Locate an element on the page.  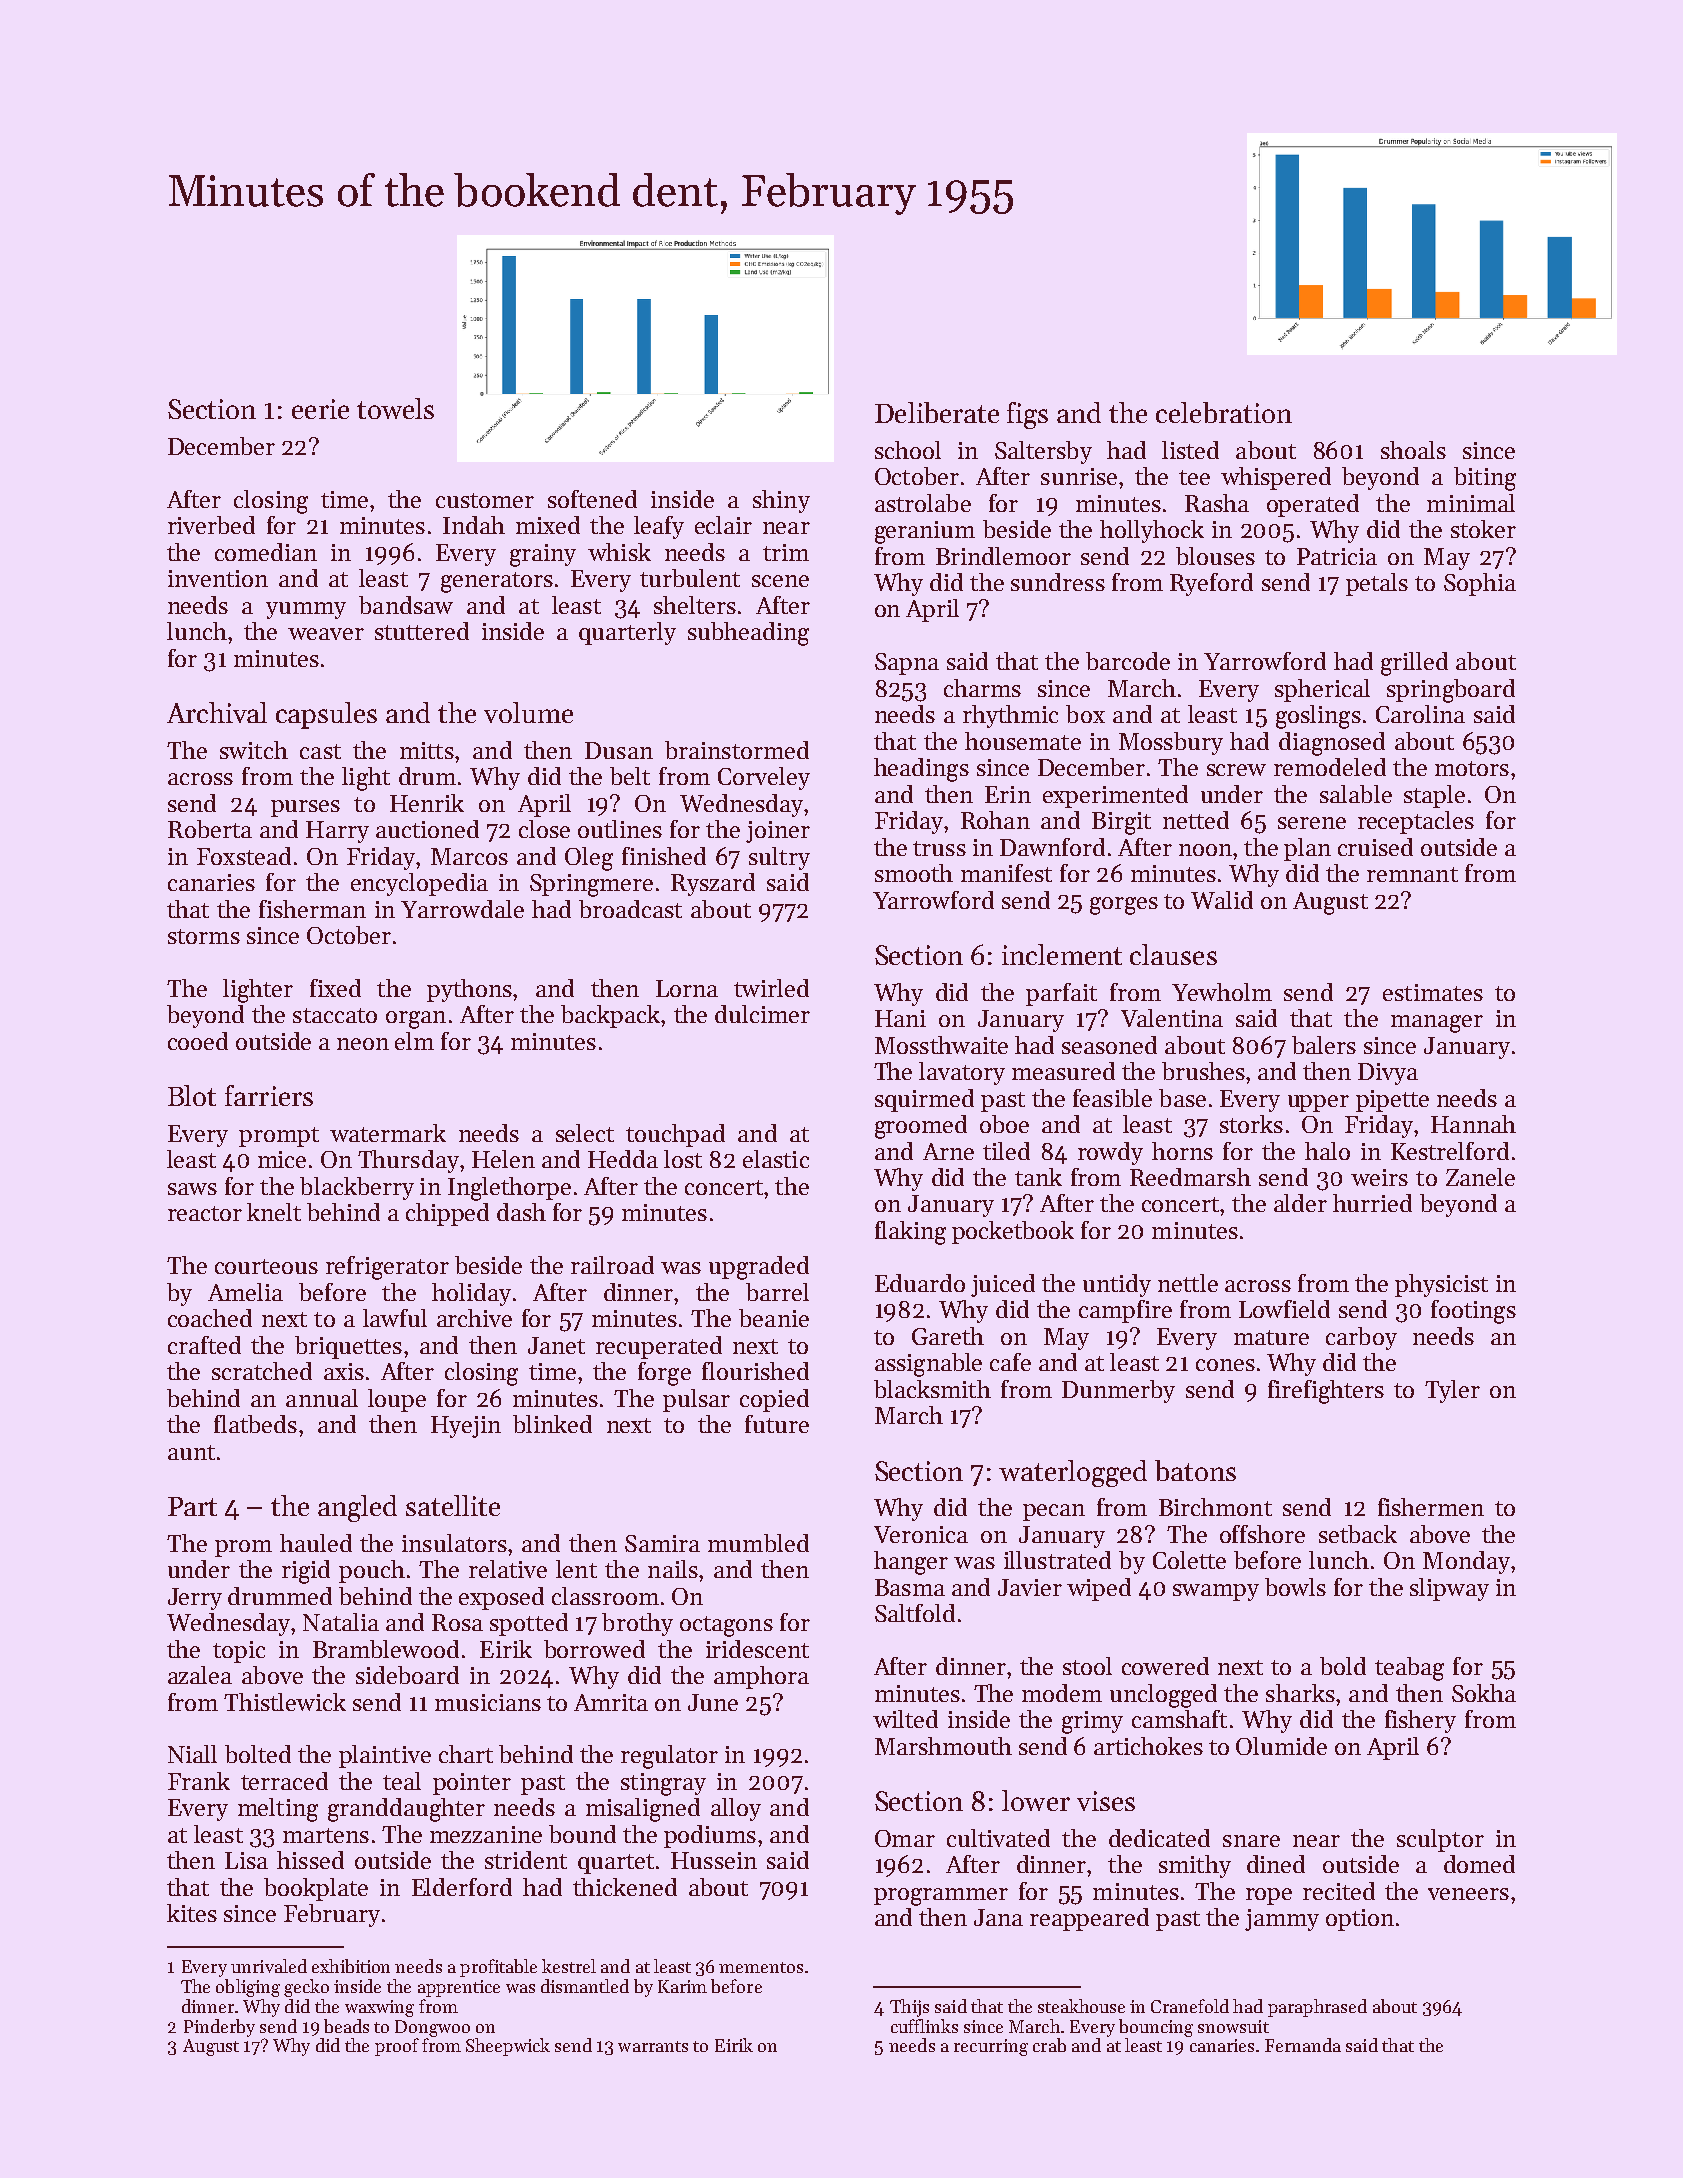
Karim is located at coordinates (682, 1986).
